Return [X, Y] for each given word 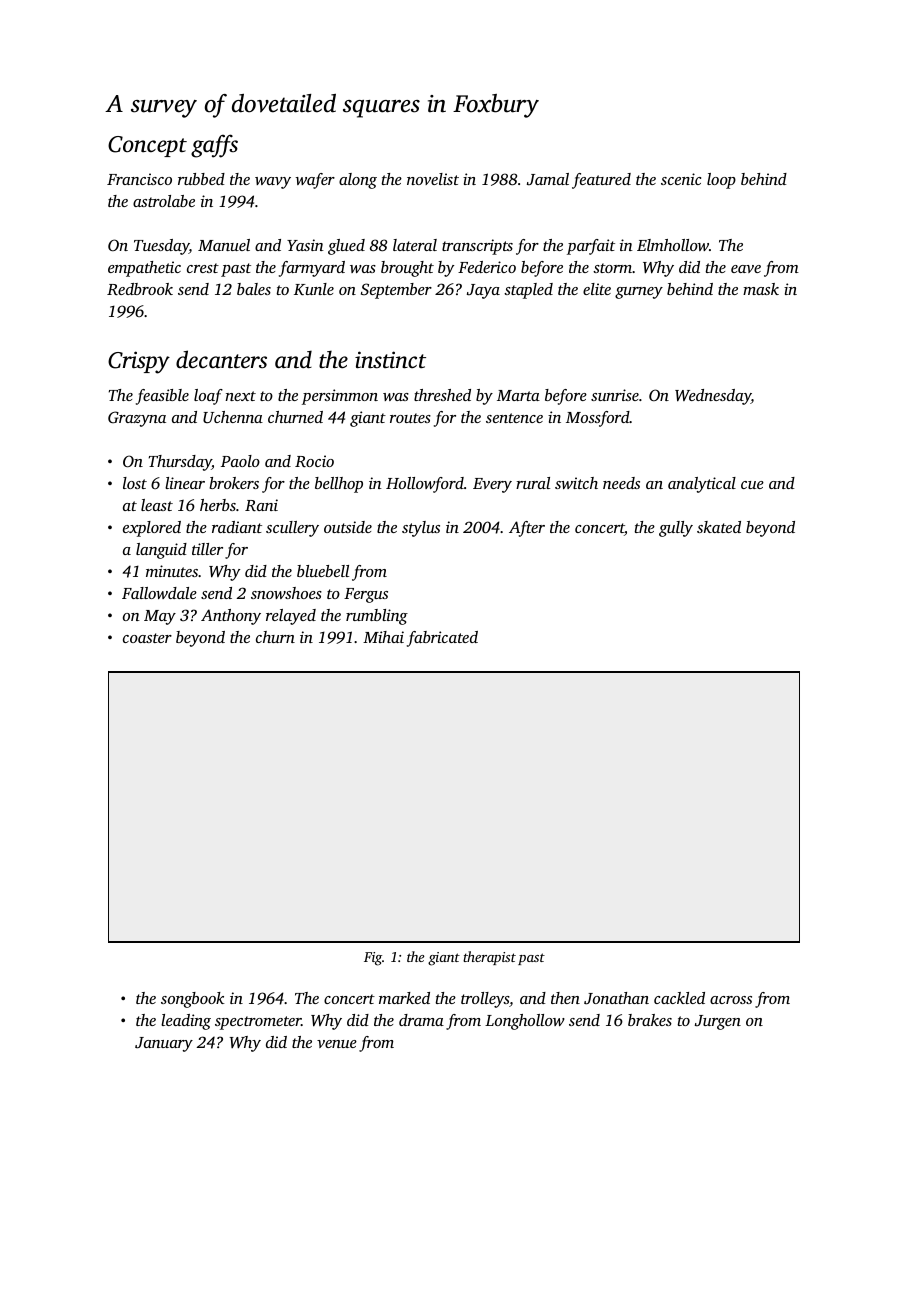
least [157, 505]
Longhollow [525, 1022]
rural [533, 483]
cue [752, 485]
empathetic [144, 269]
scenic [681, 179]
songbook [193, 1000]
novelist [433, 179]
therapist [489, 958]
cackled [679, 998]
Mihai [383, 637]
